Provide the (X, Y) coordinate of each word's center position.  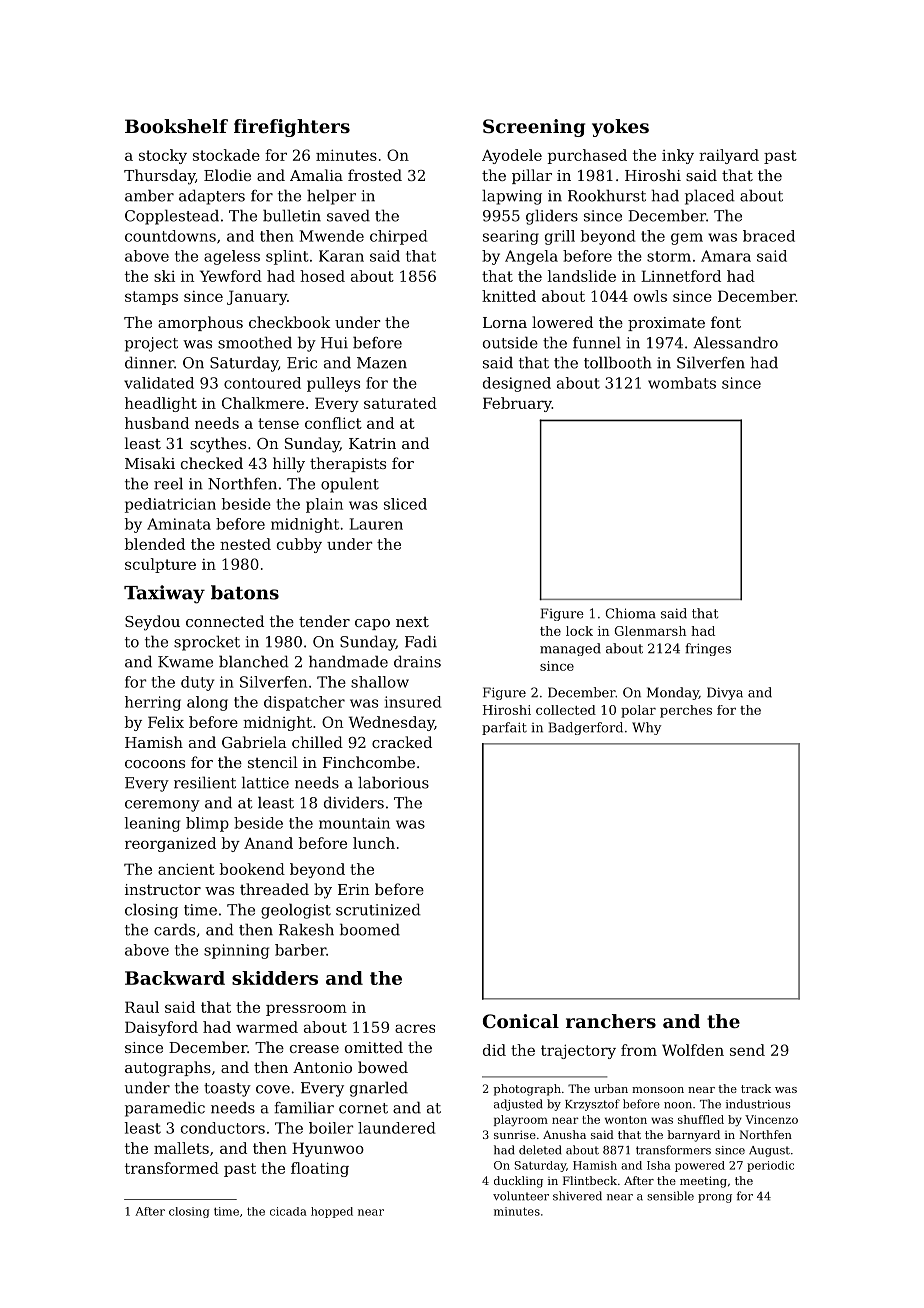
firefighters (292, 128)
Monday (673, 693)
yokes (620, 128)
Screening (534, 128)
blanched (254, 661)
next (412, 622)
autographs (168, 1069)
